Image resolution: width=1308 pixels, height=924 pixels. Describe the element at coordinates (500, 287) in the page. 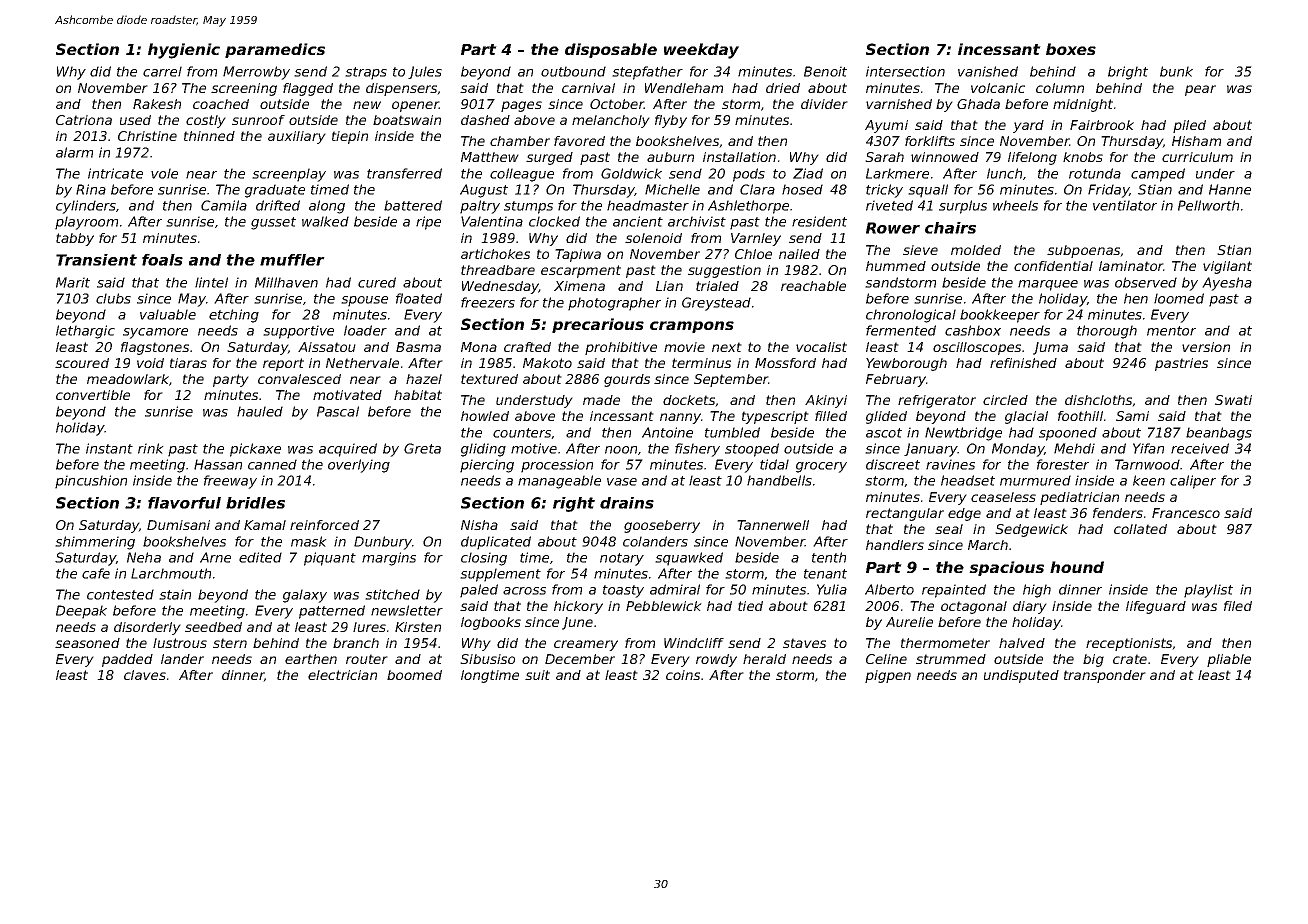

I see `Wednesday` at that location.
